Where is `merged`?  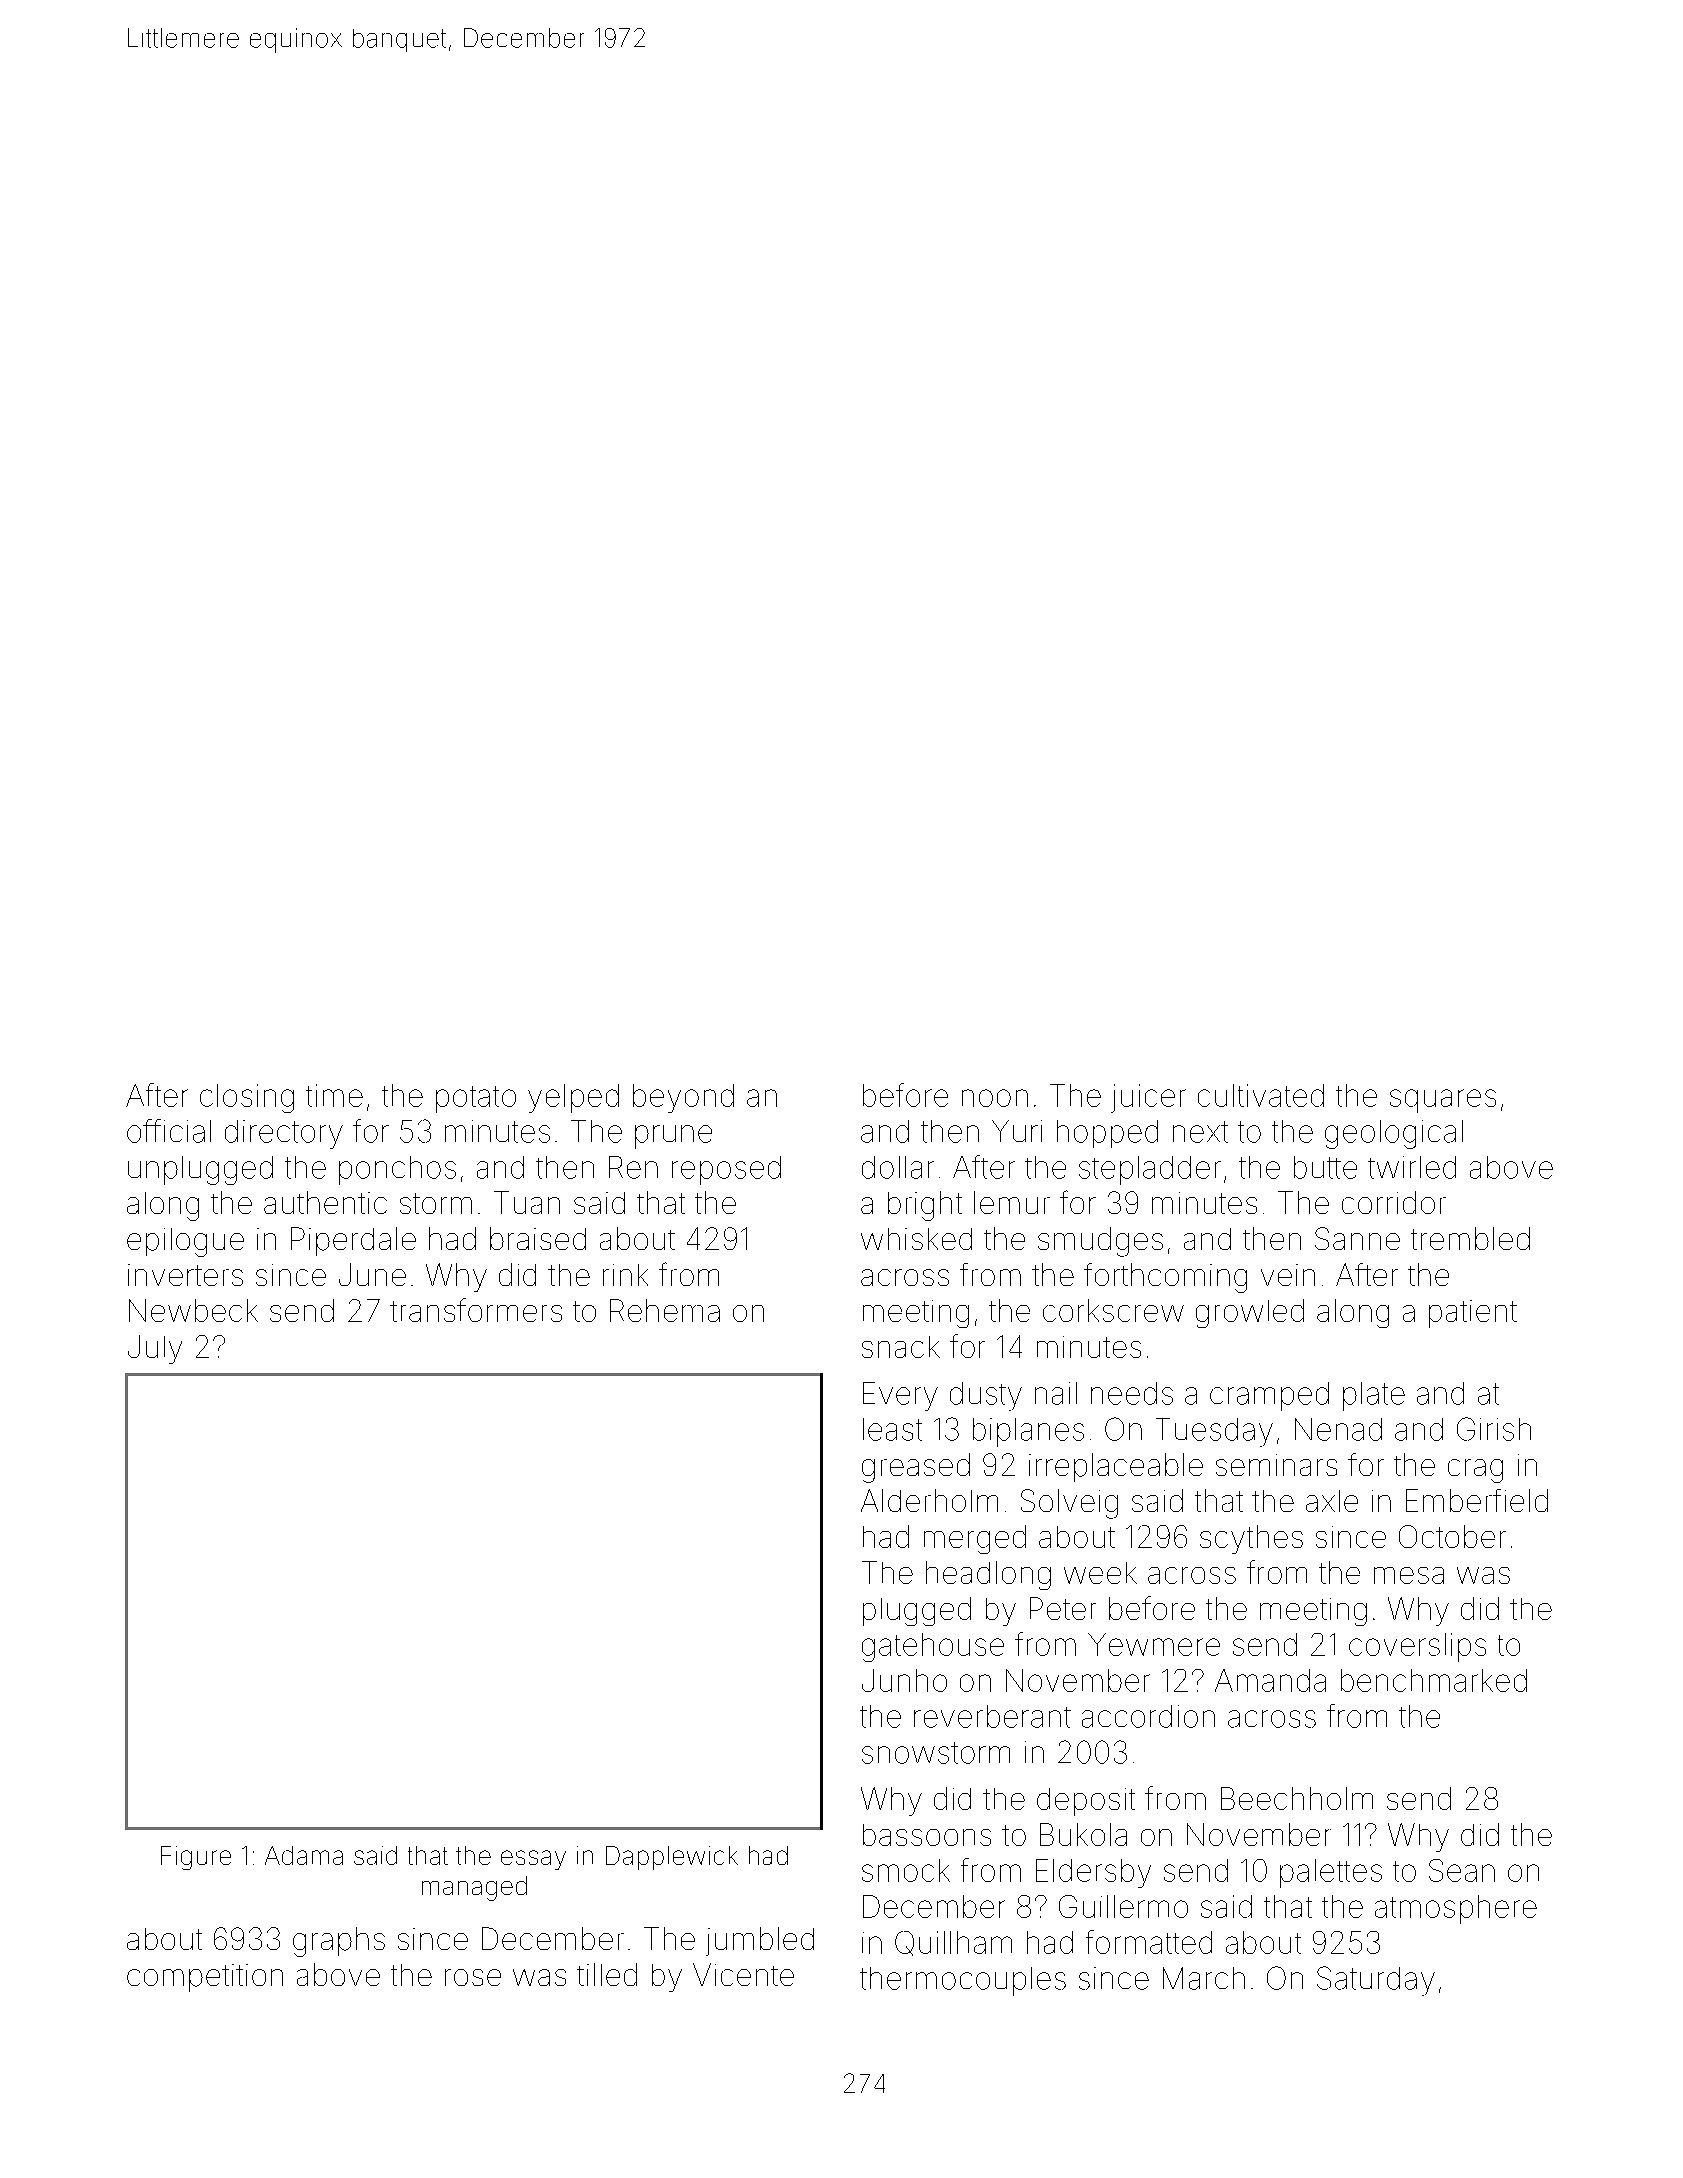
merged is located at coordinates (975, 1539).
